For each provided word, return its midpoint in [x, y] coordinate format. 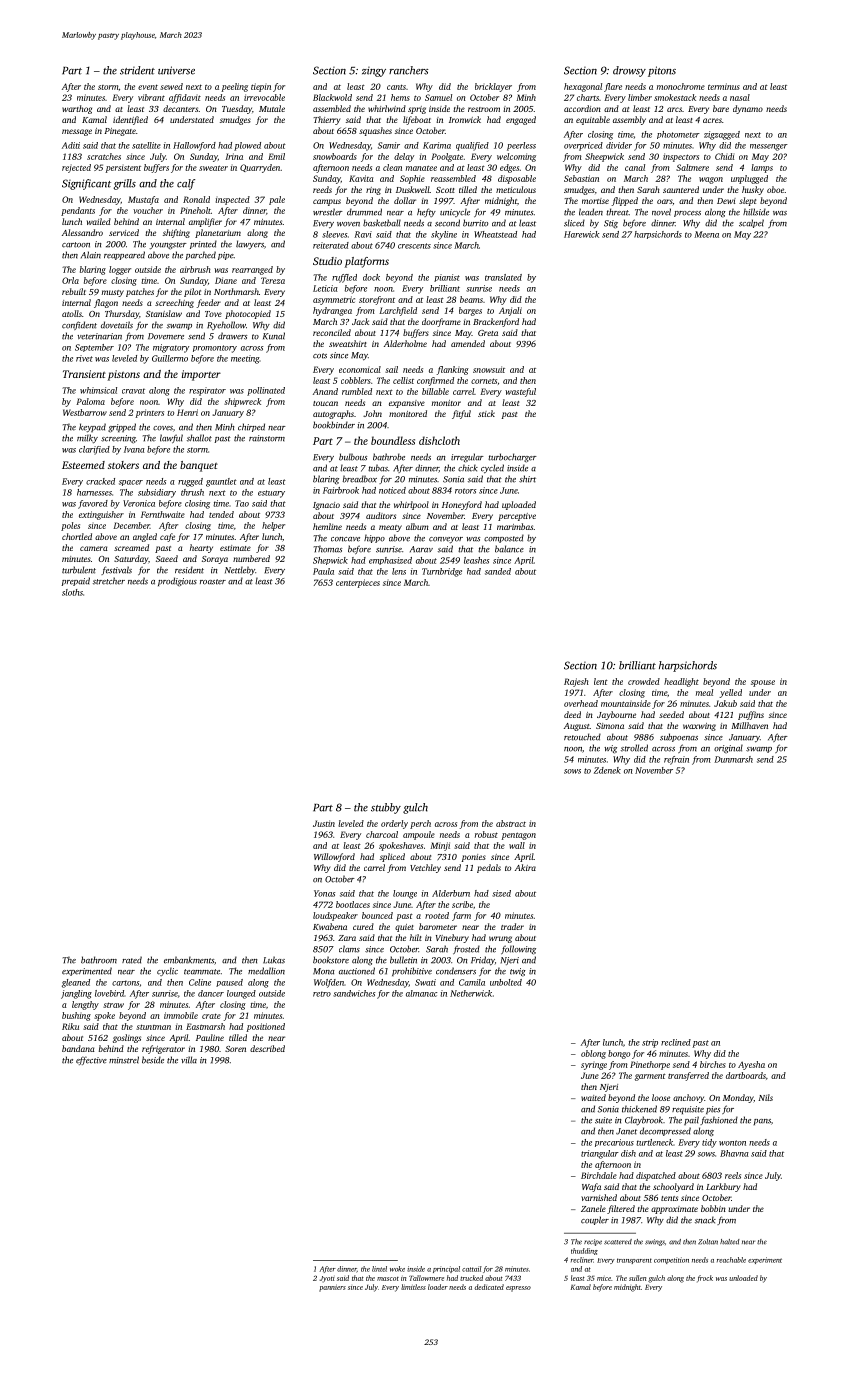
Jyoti [327, 1279]
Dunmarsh [733, 759]
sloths [72, 592]
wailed [99, 221]
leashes [476, 560]
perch [420, 824]
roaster [213, 582]
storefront [377, 300]
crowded [644, 681]
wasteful [520, 392]
